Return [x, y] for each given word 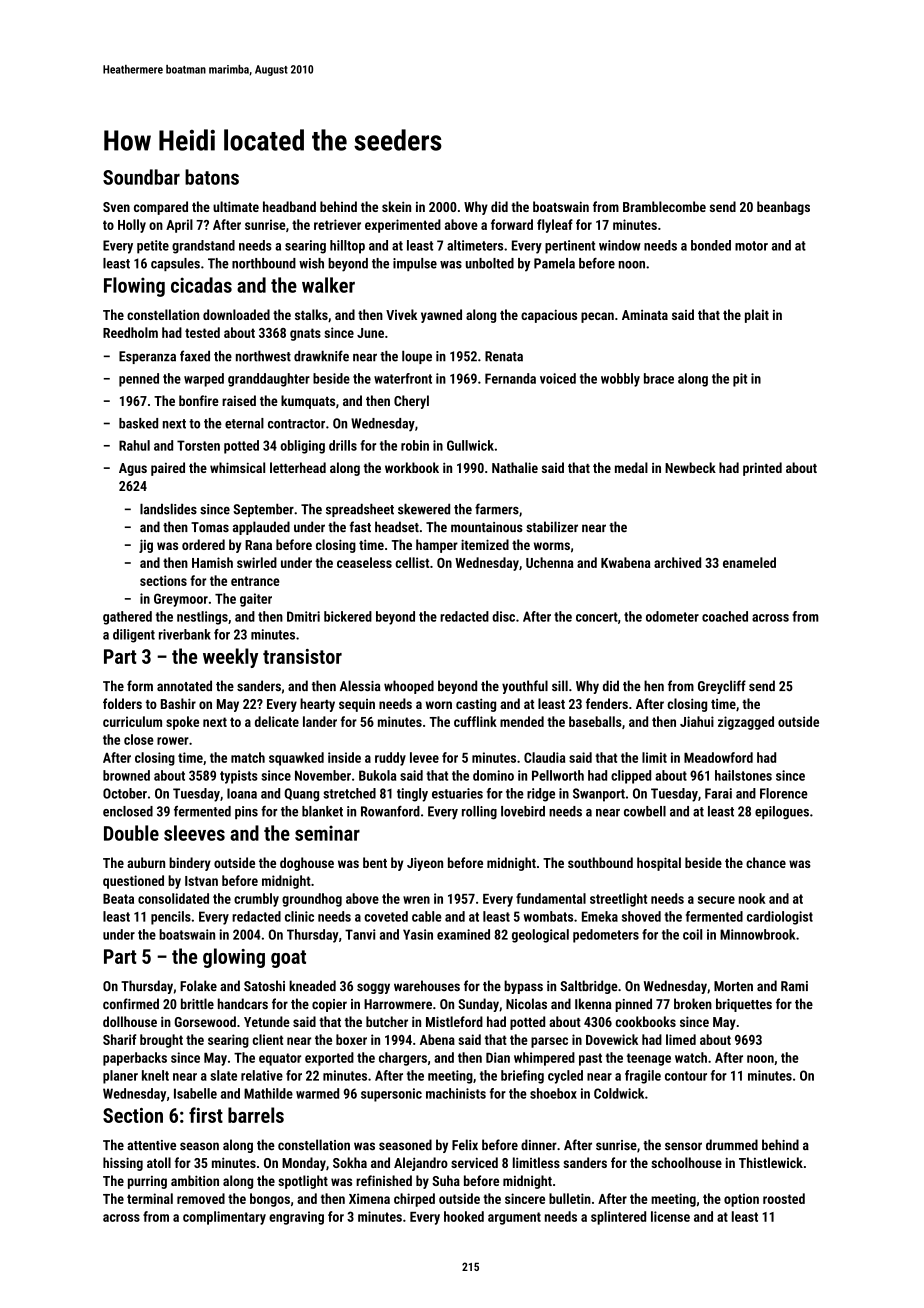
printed [762, 469]
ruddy [390, 759]
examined [463, 934]
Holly [132, 226]
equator [280, 1059]
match [248, 757]
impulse [415, 264]
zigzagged [746, 723]
